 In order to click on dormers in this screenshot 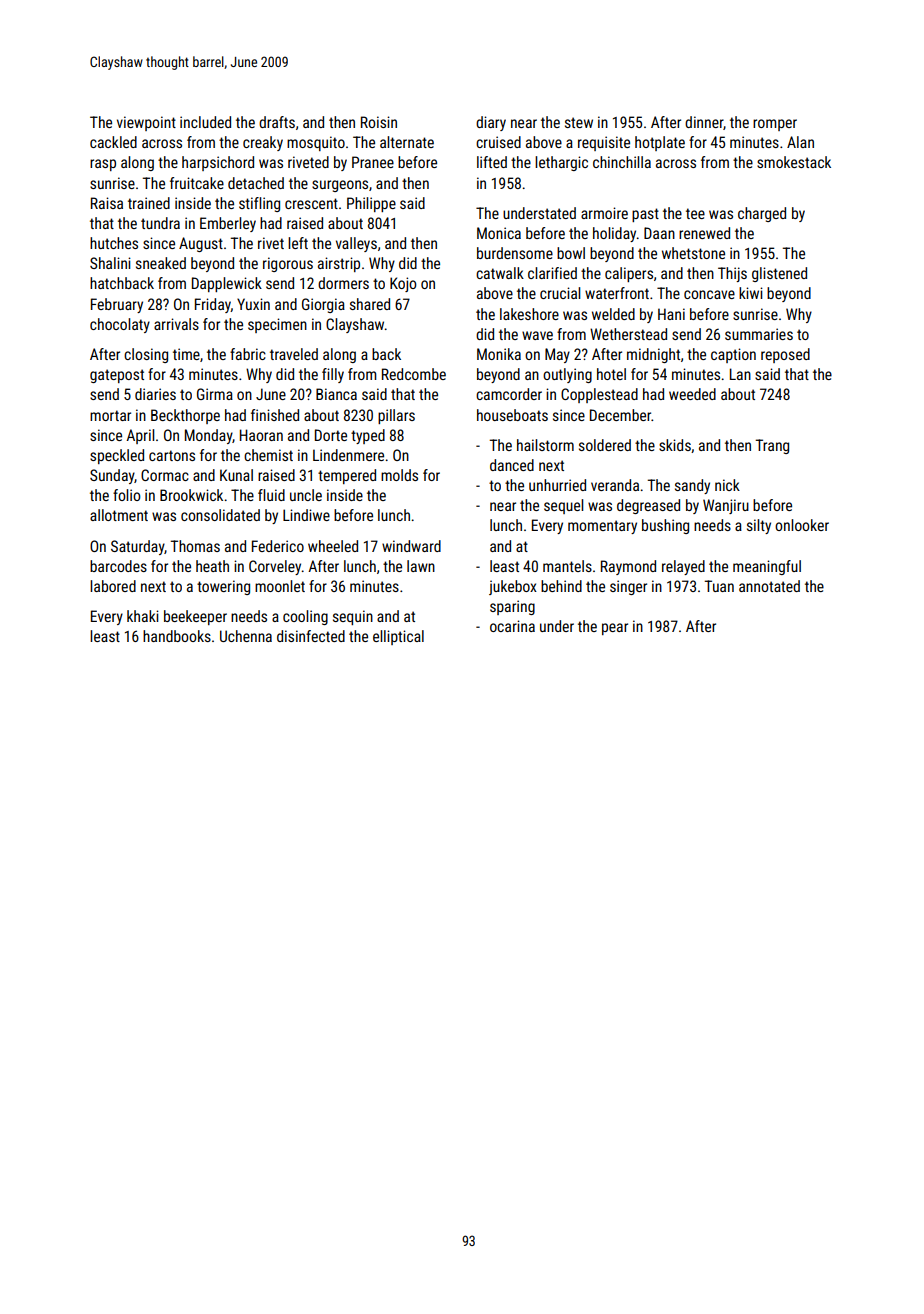, I will do `click(343, 283)`.
